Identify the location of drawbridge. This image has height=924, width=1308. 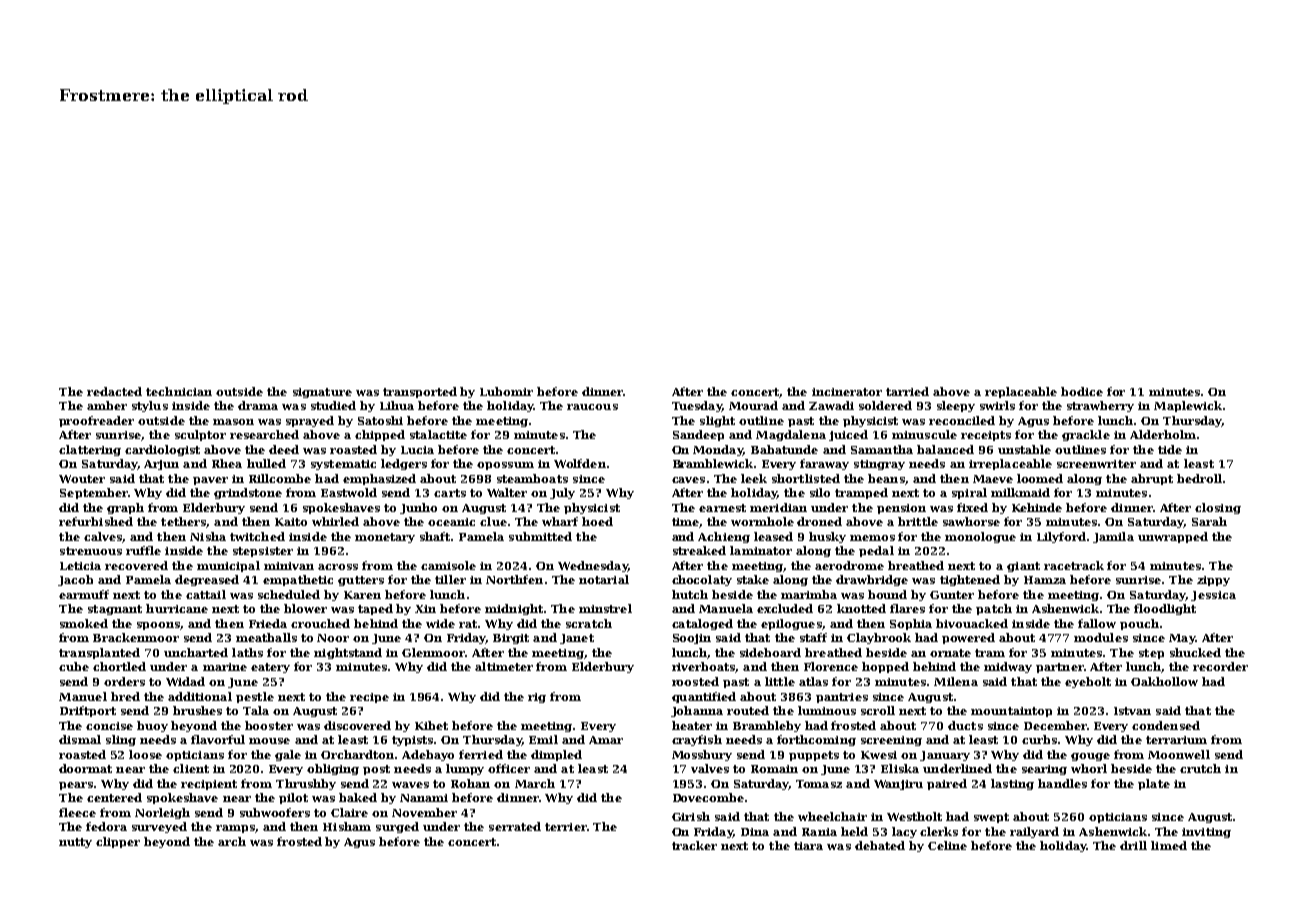
(872, 580).
